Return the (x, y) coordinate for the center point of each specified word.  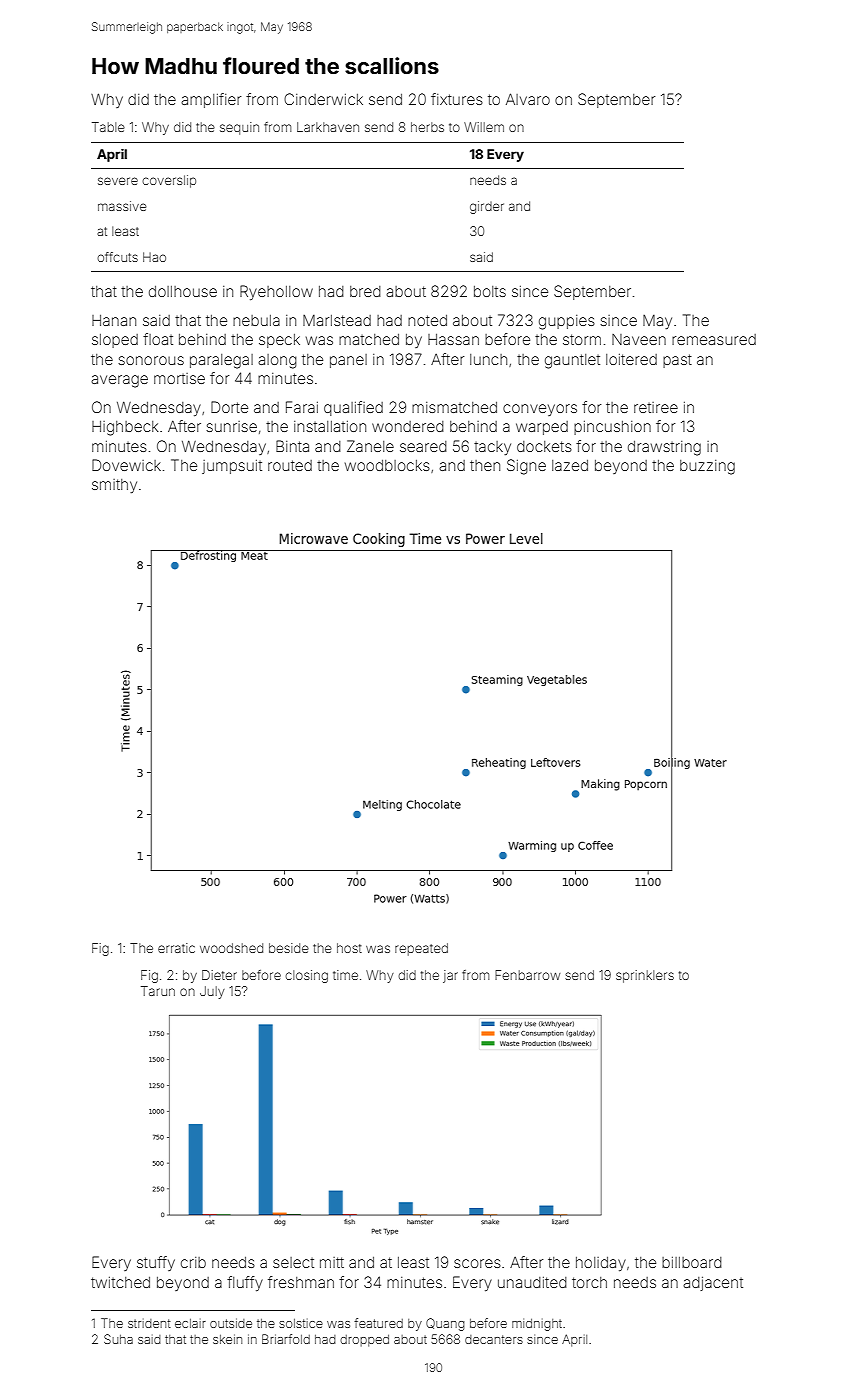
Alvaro (528, 99)
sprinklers (645, 976)
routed (290, 465)
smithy (114, 486)
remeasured (714, 339)
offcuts (117, 257)
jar (450, 976)
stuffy (156, 1263)
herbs (427, 127)
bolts (490, 291)
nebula (256, 320)
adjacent (713, 1284)
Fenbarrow (527, 975)
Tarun (158, 991)
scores (477, 1263)
